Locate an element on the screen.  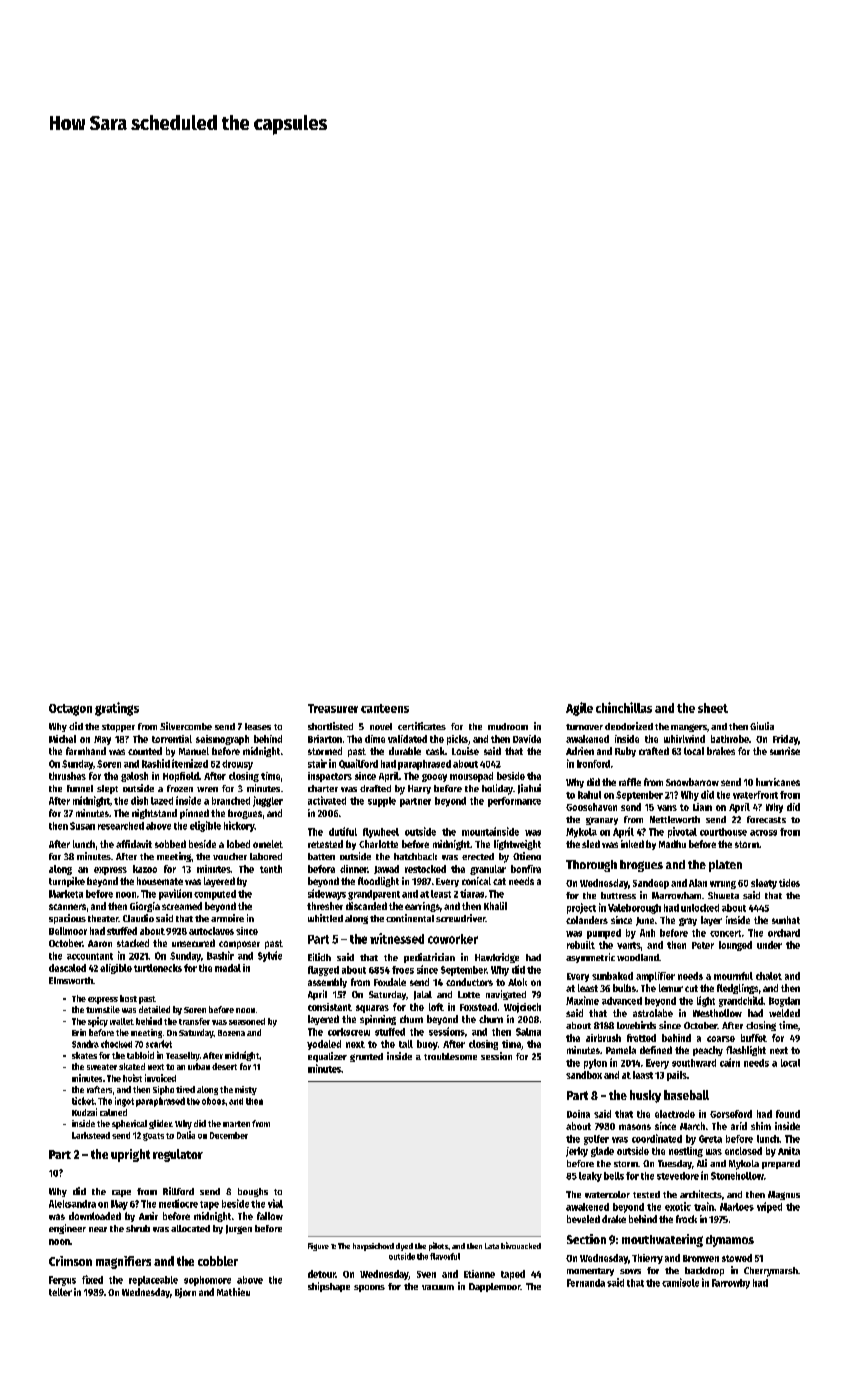
Foxstead is located at coordinates (478, 1007).
